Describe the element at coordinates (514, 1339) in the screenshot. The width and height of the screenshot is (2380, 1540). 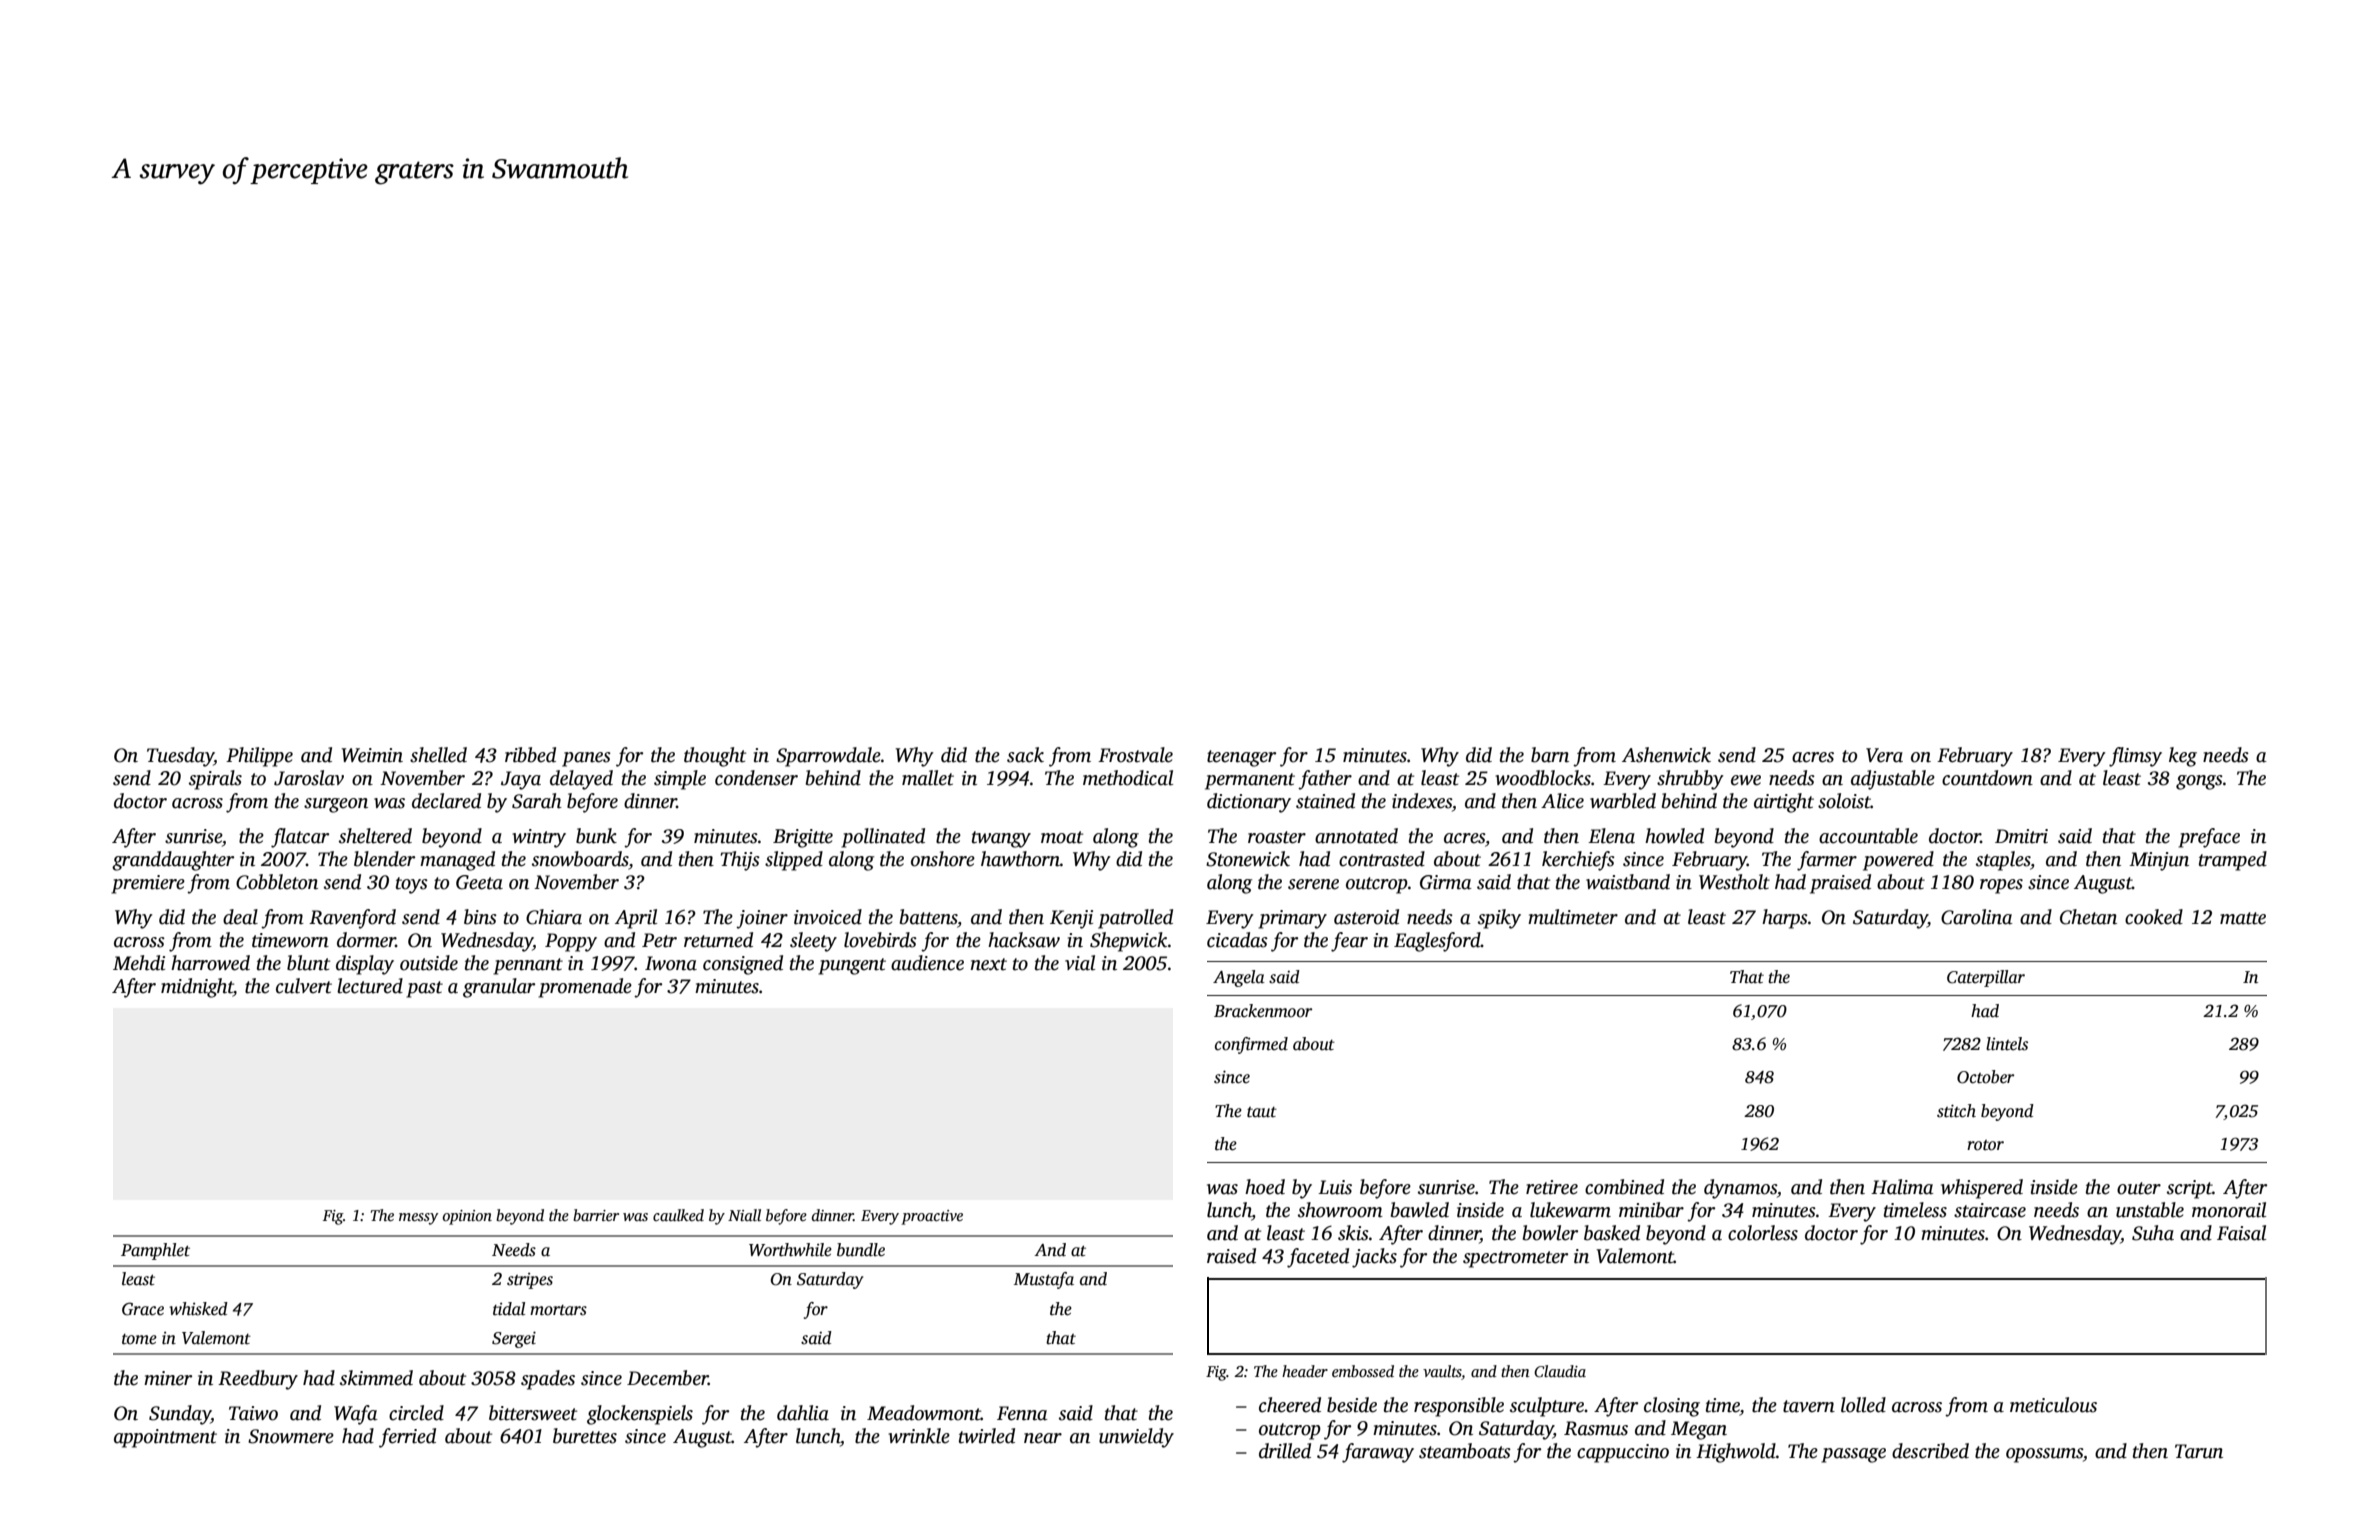
I see `Sergei` at that location.
